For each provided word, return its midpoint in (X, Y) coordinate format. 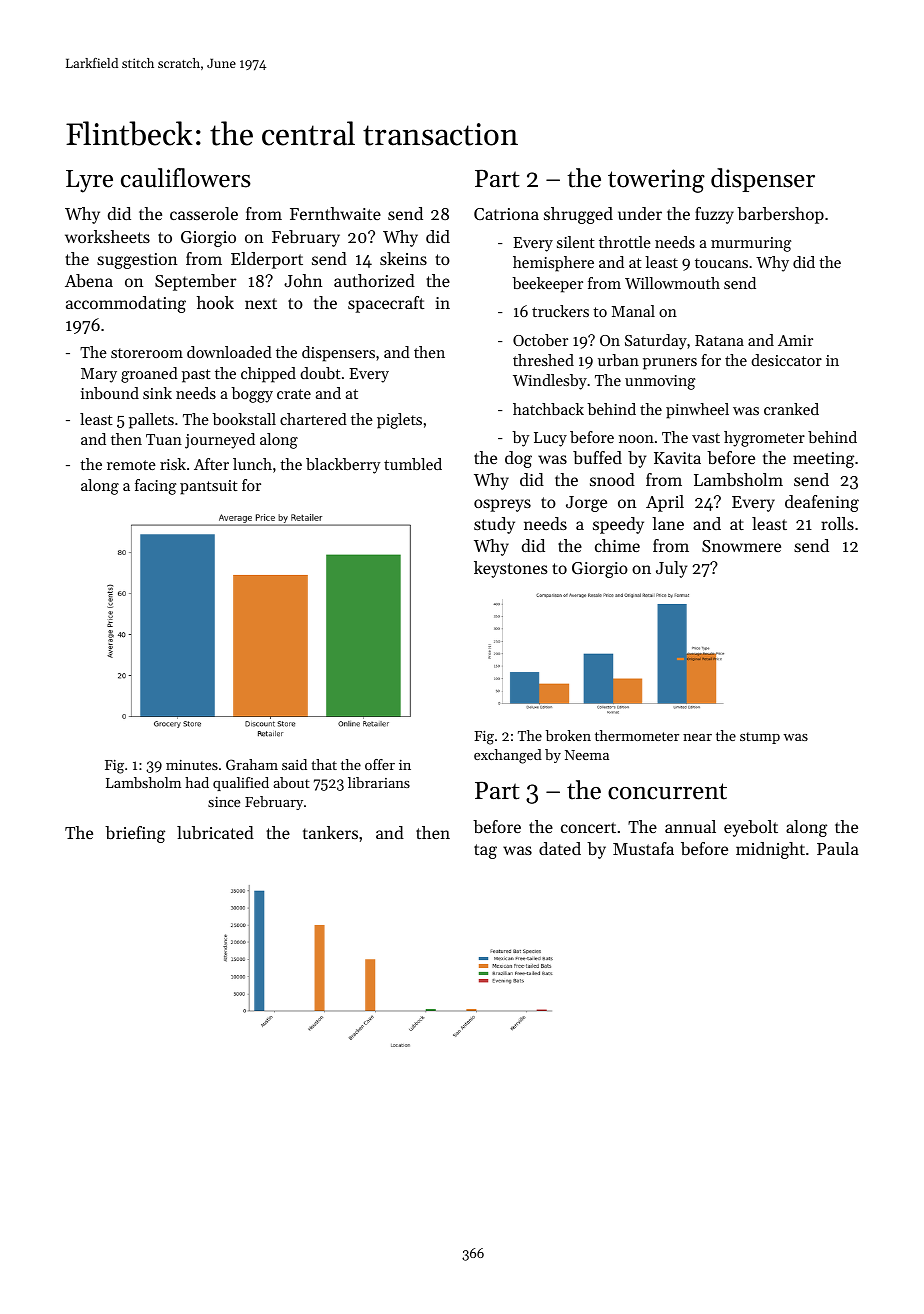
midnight (770, 850)
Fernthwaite (335, 213)
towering (656, 181)
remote (131, 465)
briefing (135, 834)
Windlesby (550, 382)
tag (485, 851)
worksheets (107, 236)
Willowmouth (672, 283)
